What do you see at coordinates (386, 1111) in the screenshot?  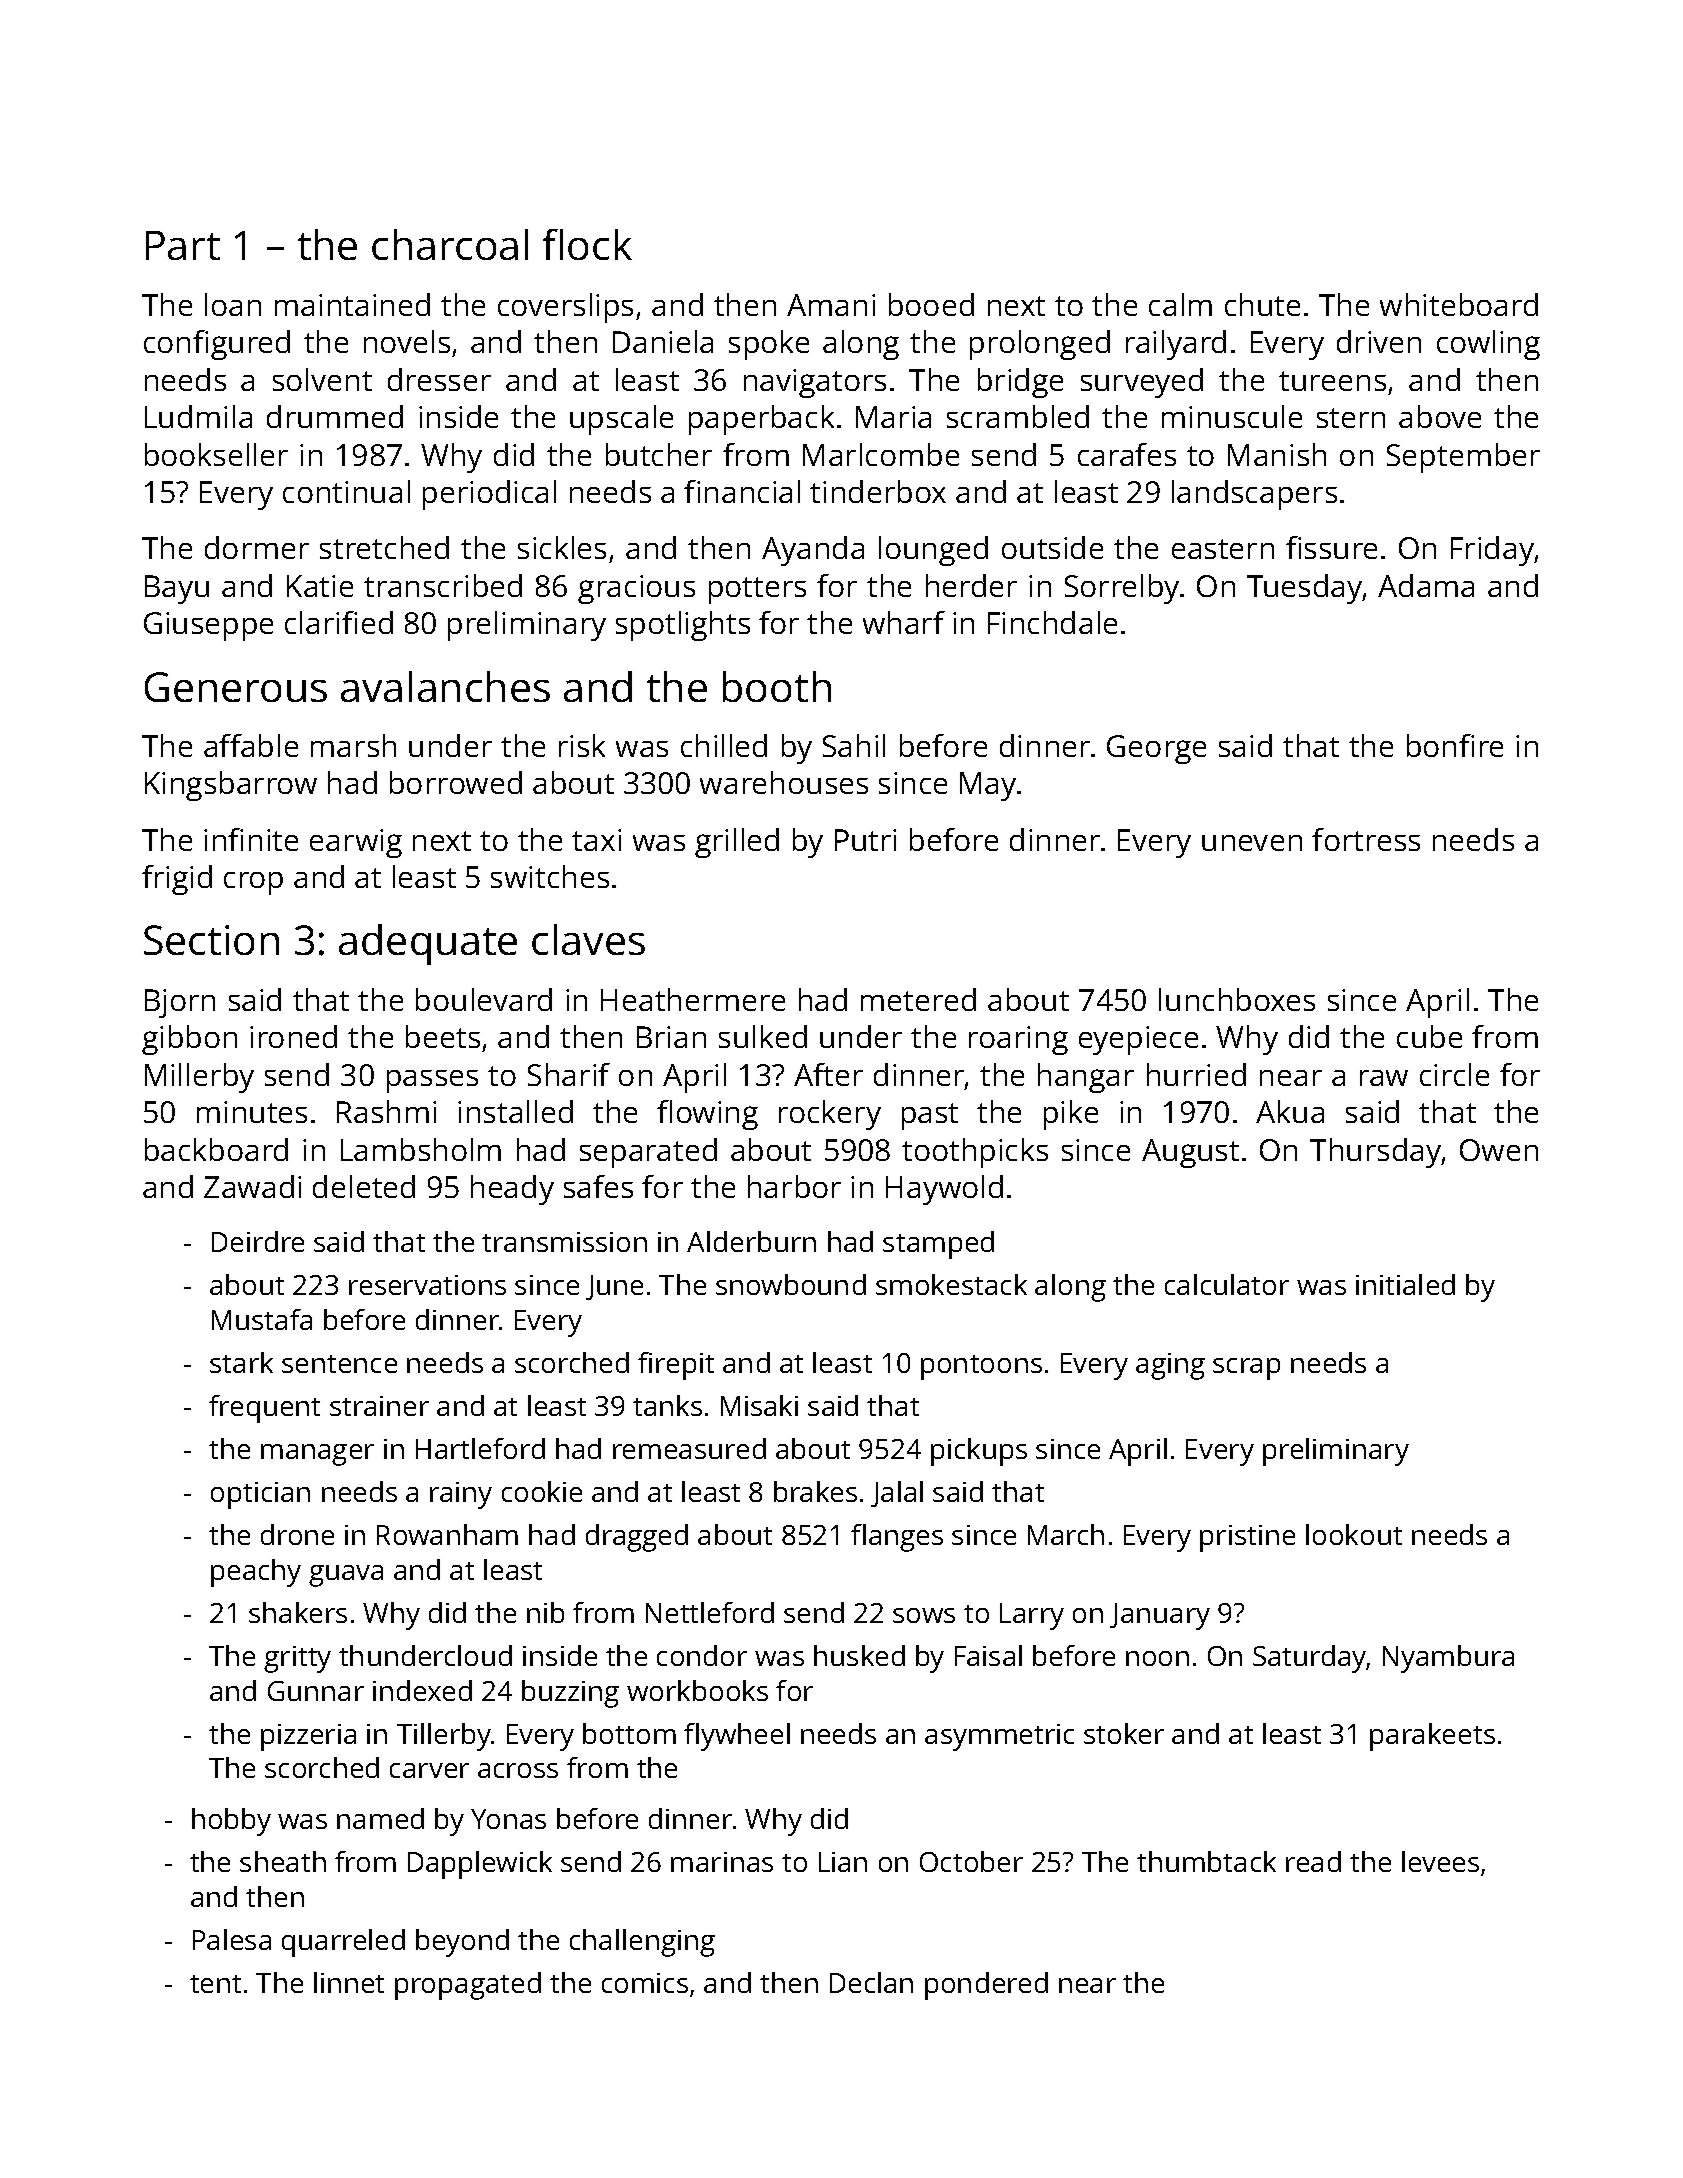 I see `Rashmi` at bounding box center [386, 1111].
